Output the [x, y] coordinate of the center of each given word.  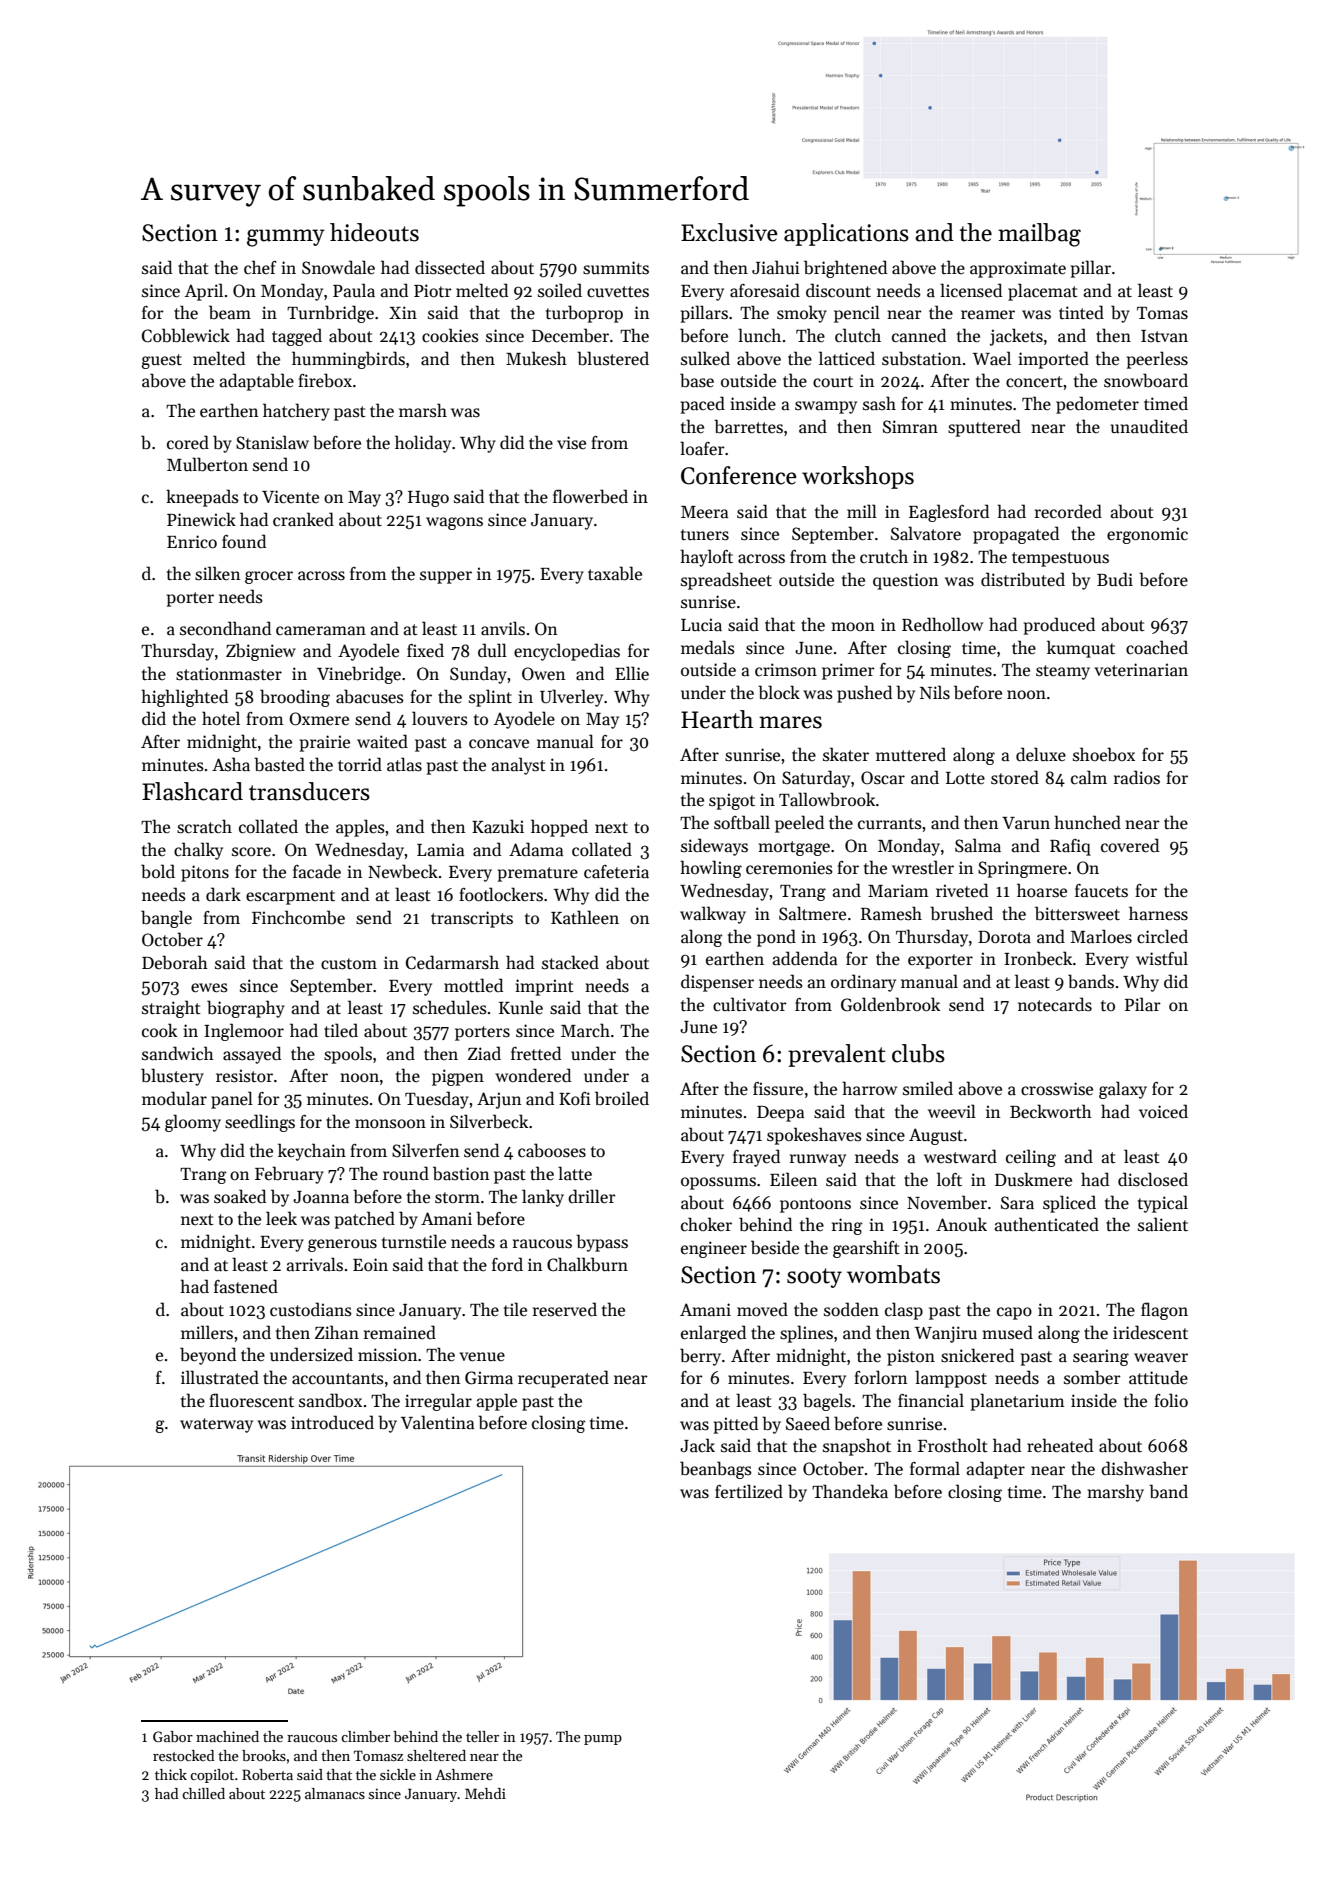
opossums [718, 1183]
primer [848, 671]
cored [188, 442]
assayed [252, 1055]
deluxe [1041, 754]
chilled [203, 1793]
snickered [977, 1355]
